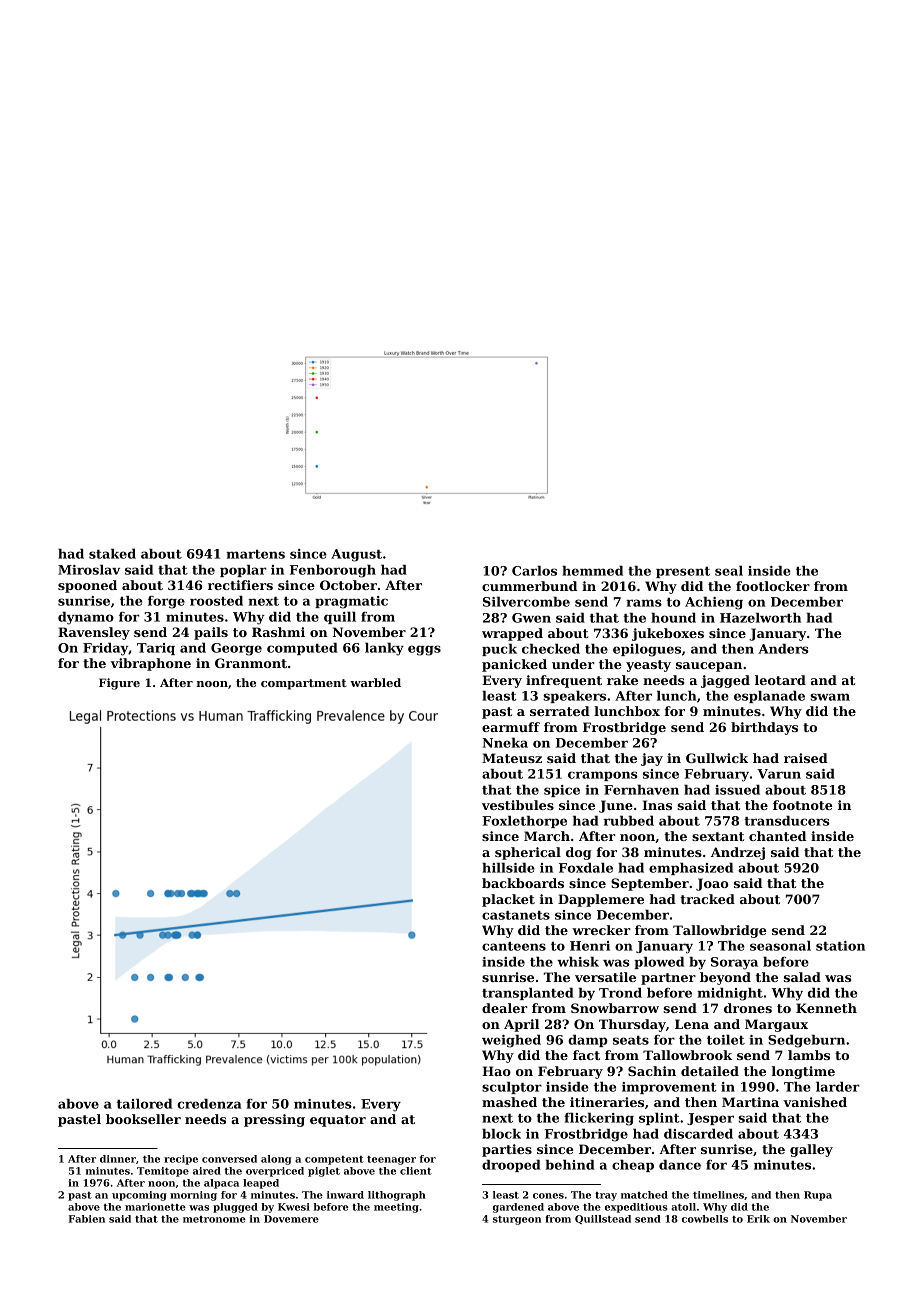 The height and width of the screenshot is (1308, 924). Describe the element at coordinates (511, 1041) in the screenshot. I see `weighed` at that location.
